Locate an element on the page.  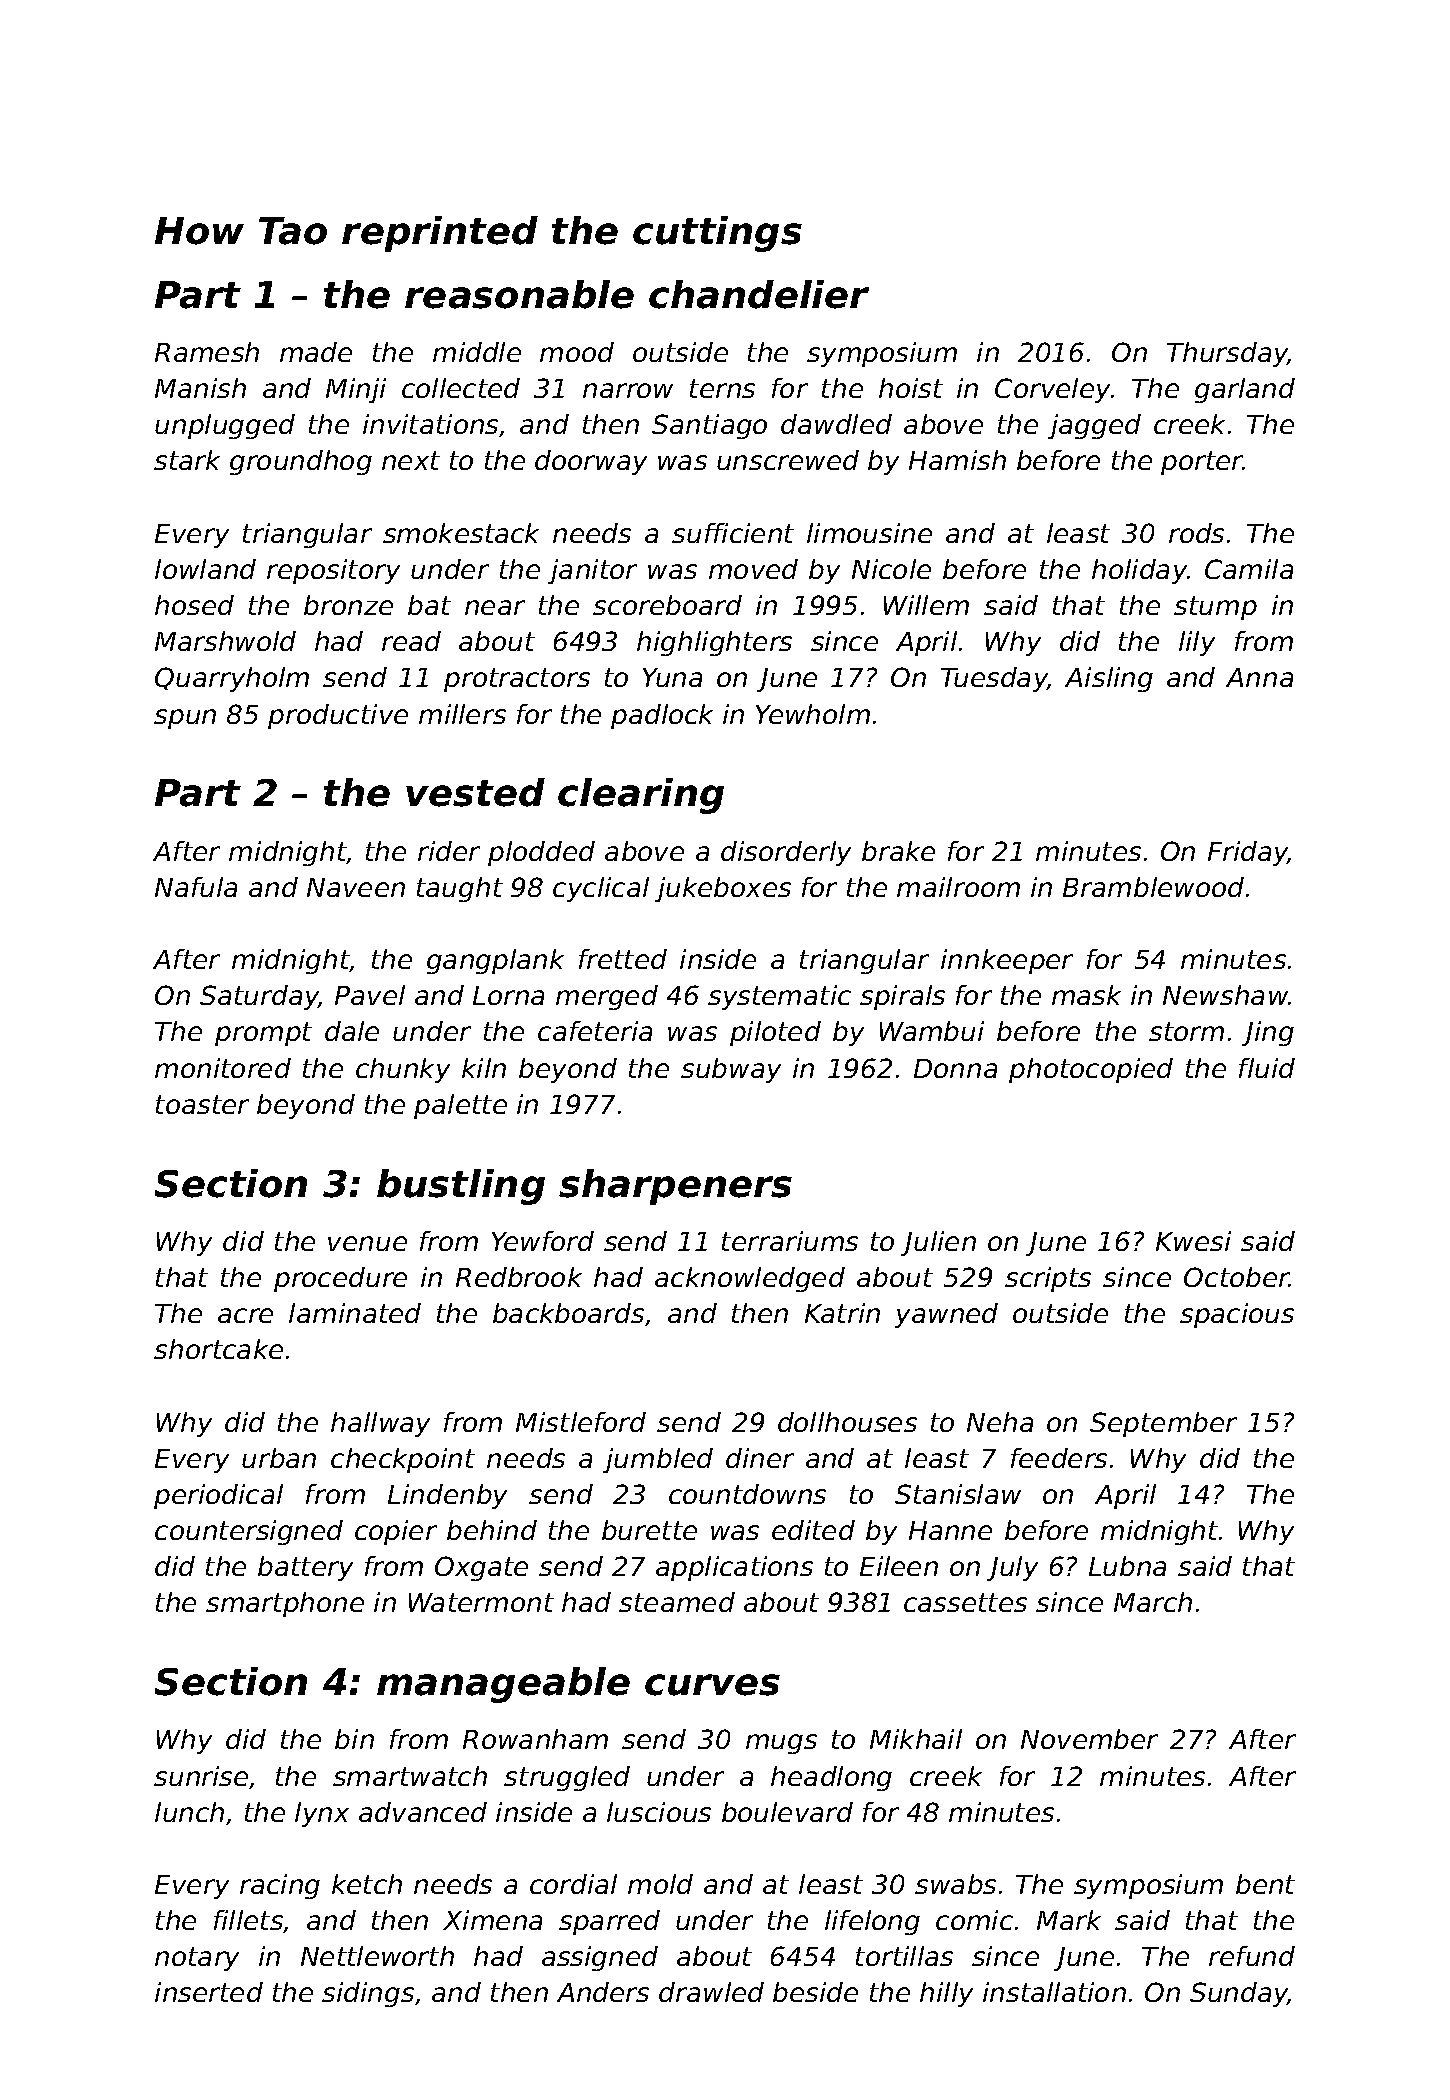
swabs is located at coordinates (955, 1884).
